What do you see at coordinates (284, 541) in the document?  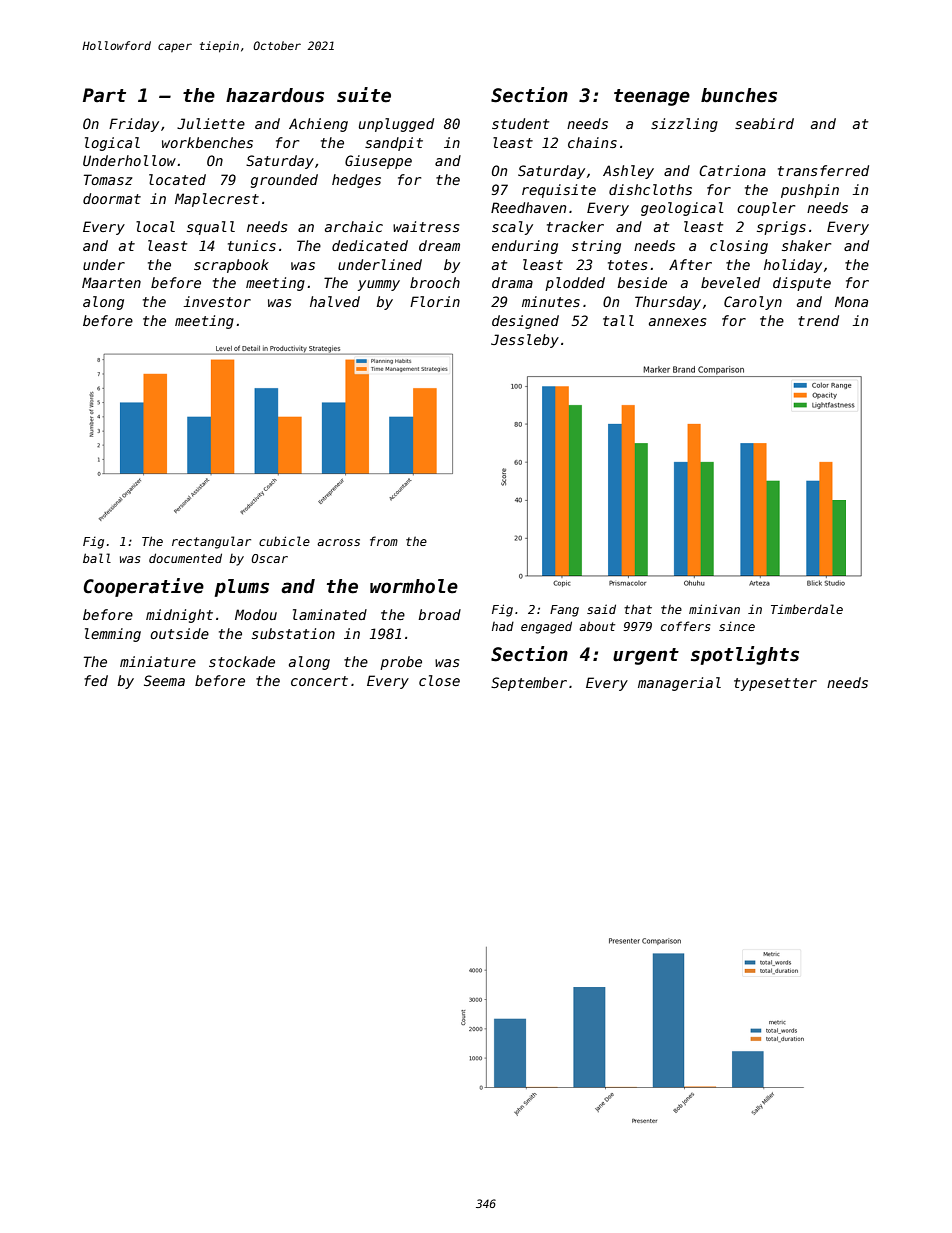 I see `cubicle` at bounding box center [284, 541].
